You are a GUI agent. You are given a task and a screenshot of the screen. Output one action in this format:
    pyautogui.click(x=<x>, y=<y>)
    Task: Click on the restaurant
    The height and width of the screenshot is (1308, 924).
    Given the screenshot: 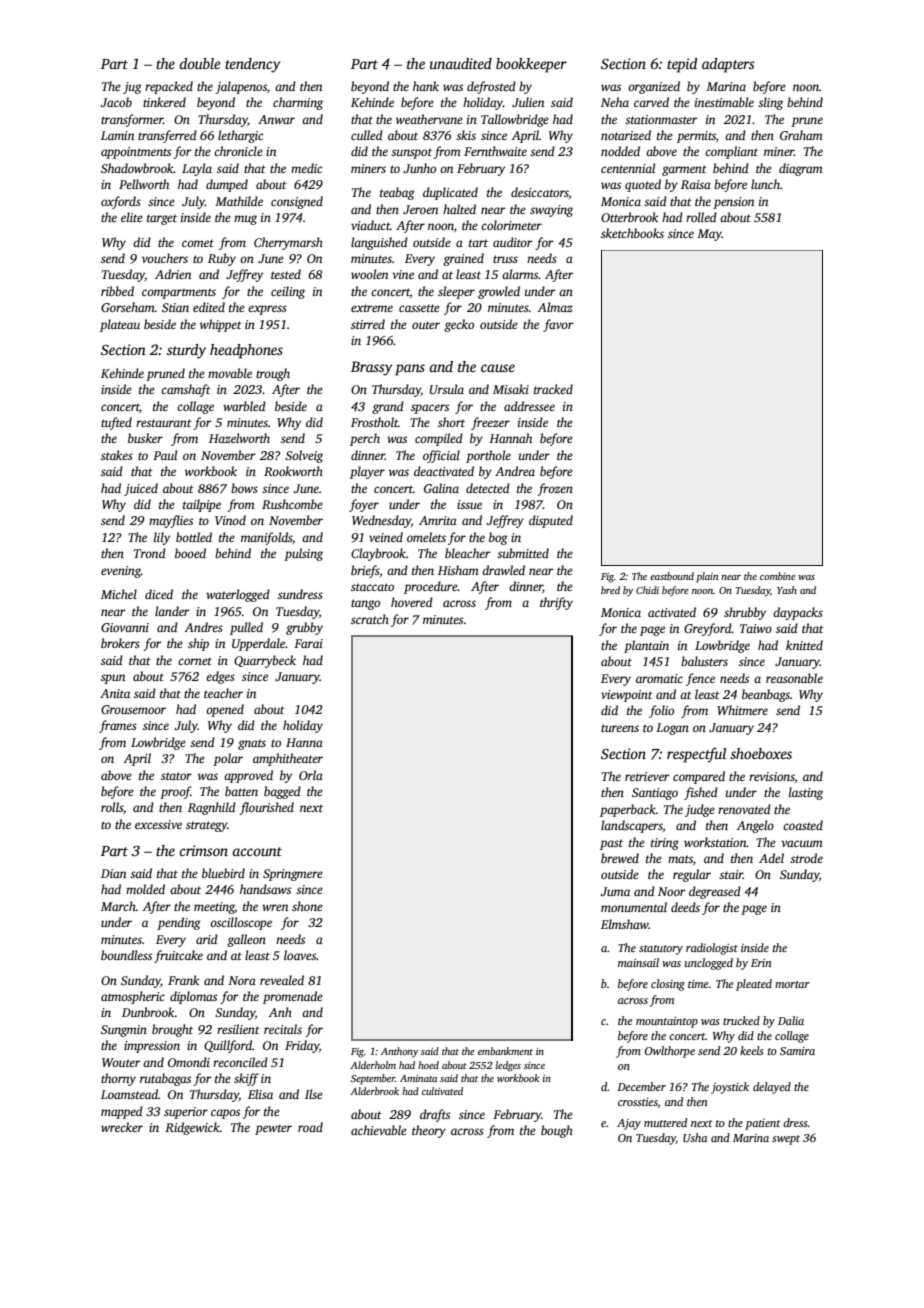 What is the action you would take?
    pyautogui.click(x=164, y=423)
